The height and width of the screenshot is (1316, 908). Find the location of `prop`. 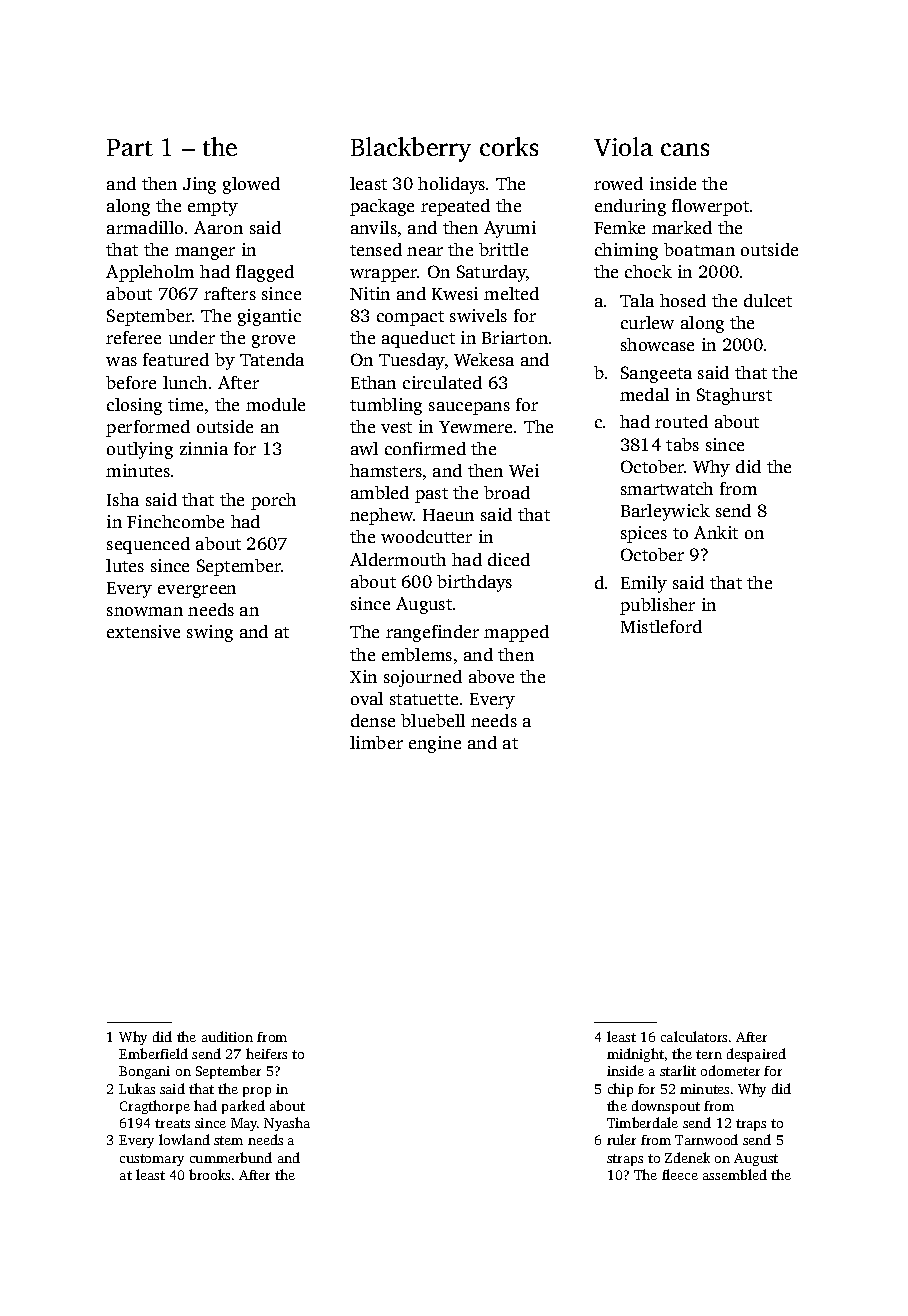

prop is located at coordinates (257, 1092).
